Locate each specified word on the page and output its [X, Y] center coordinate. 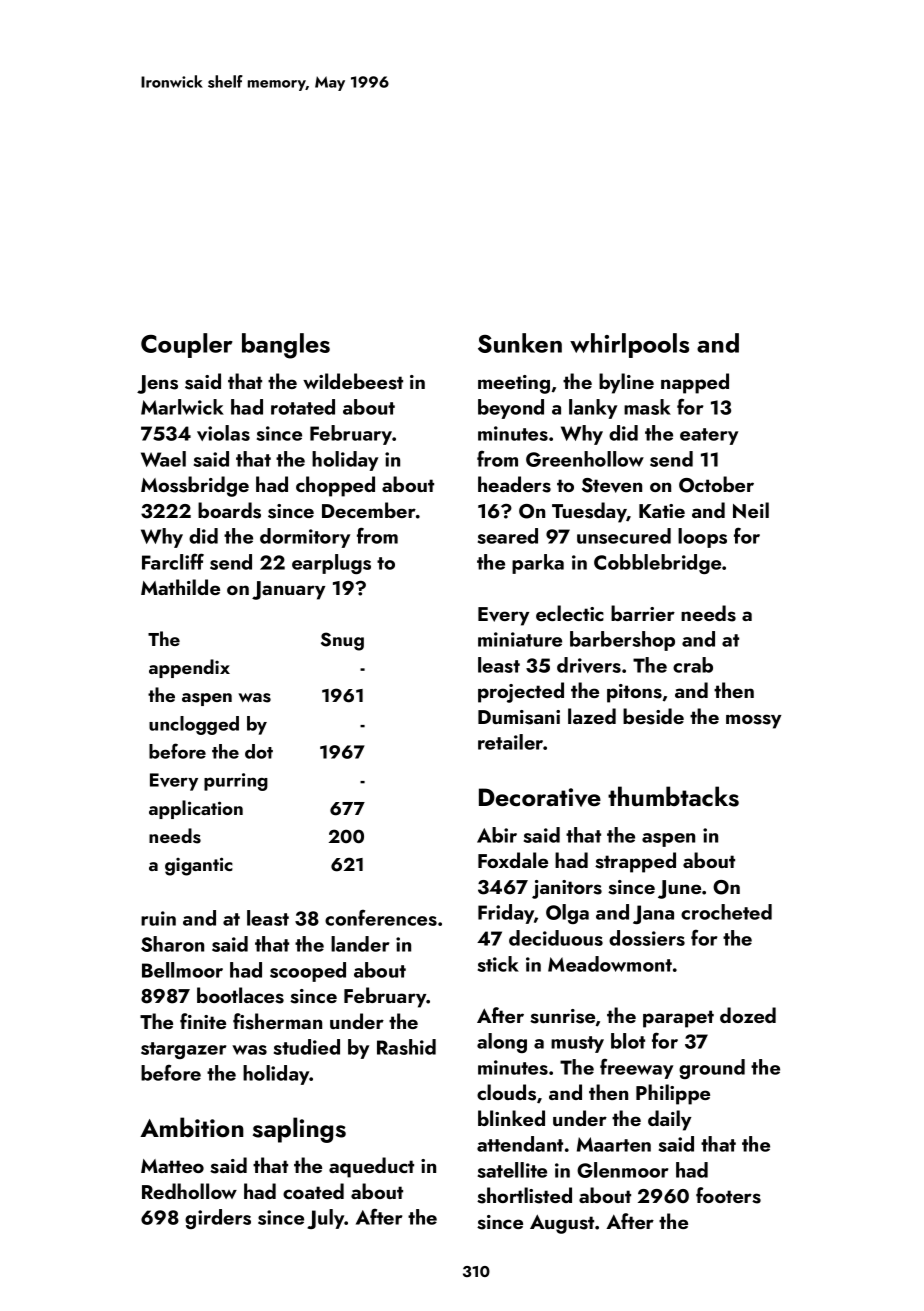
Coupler [187, 345]
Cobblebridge [657, 564]
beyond [511, 409]
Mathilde [180, 587]
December [369, 510]
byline [626, 383]
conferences [381, 917]
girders [218, 1219]
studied [307, 1047]
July [326, 1219]
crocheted [726, 912]
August [562, 1224]
